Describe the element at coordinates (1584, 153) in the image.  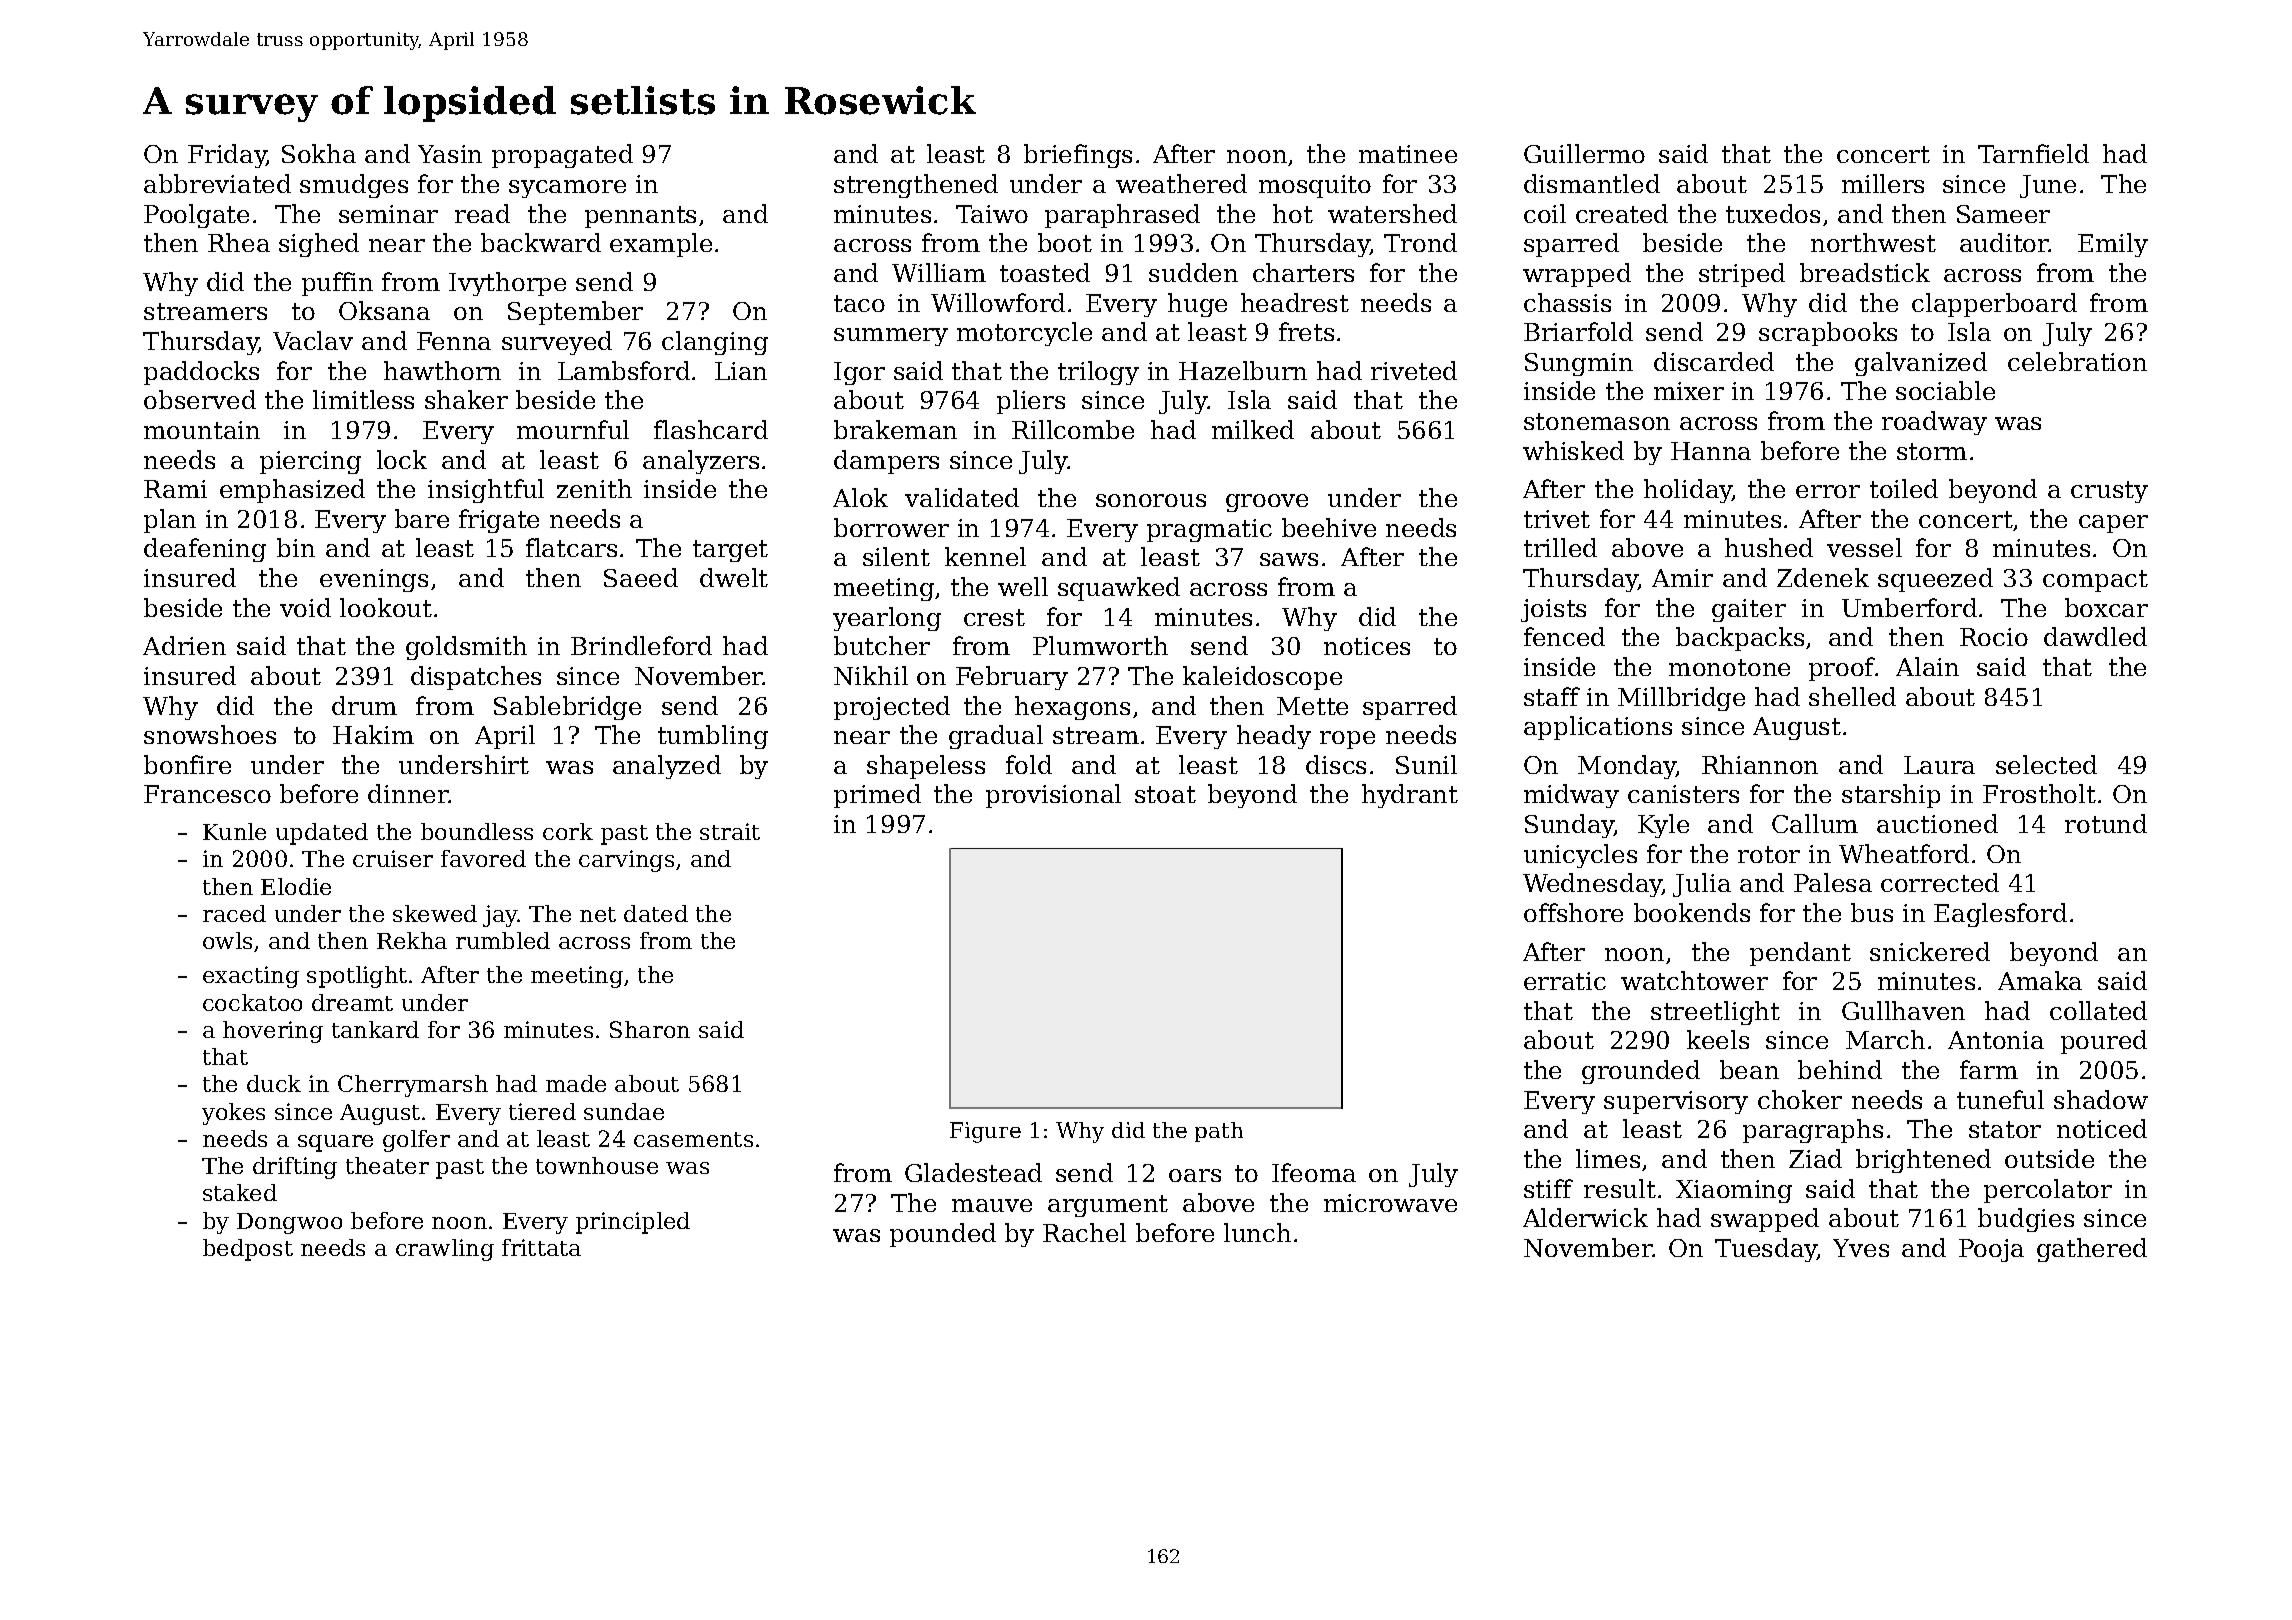
I see `Guillermo` at that location.
